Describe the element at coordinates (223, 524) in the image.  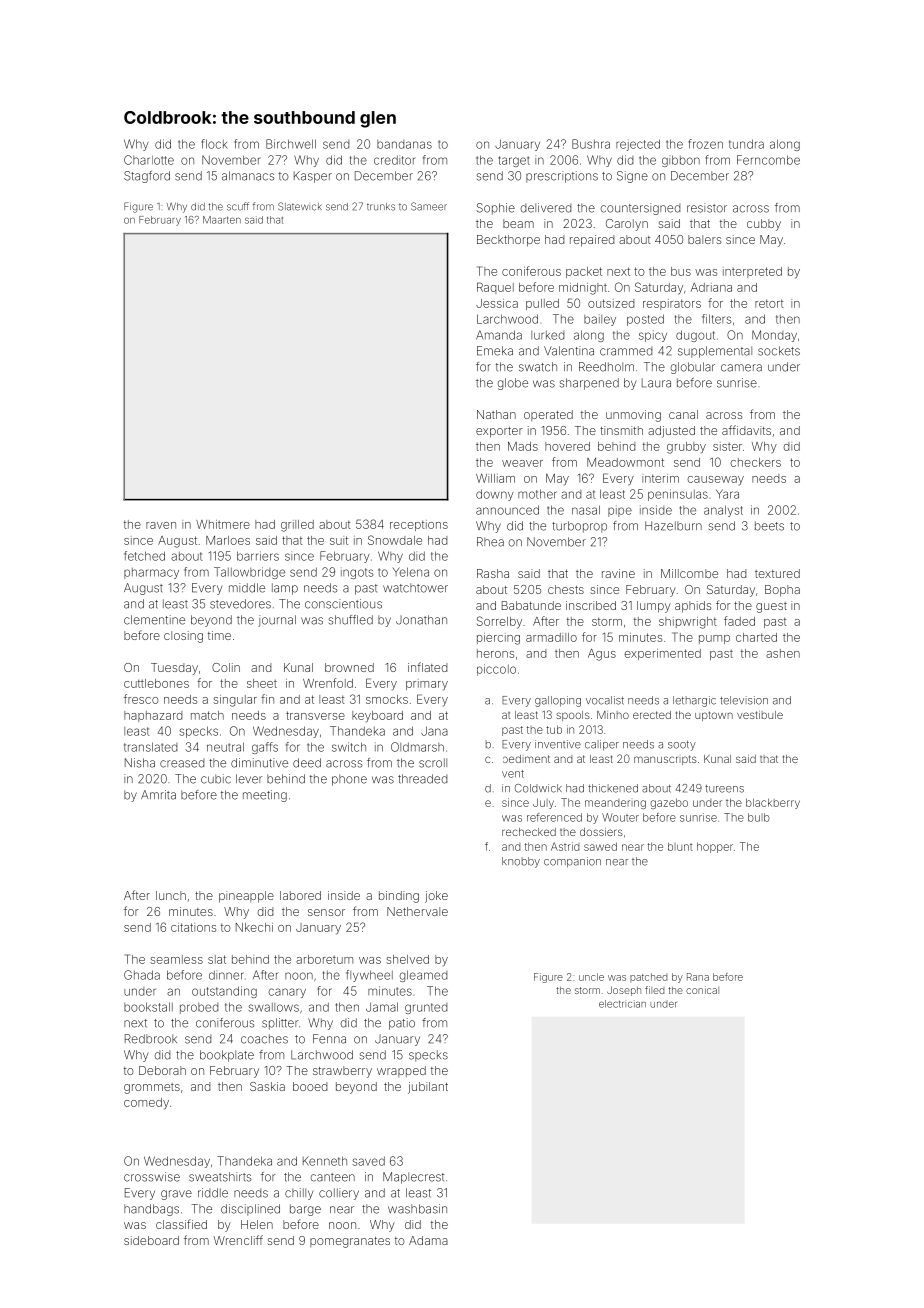
I see `Whitmere` at that location.
